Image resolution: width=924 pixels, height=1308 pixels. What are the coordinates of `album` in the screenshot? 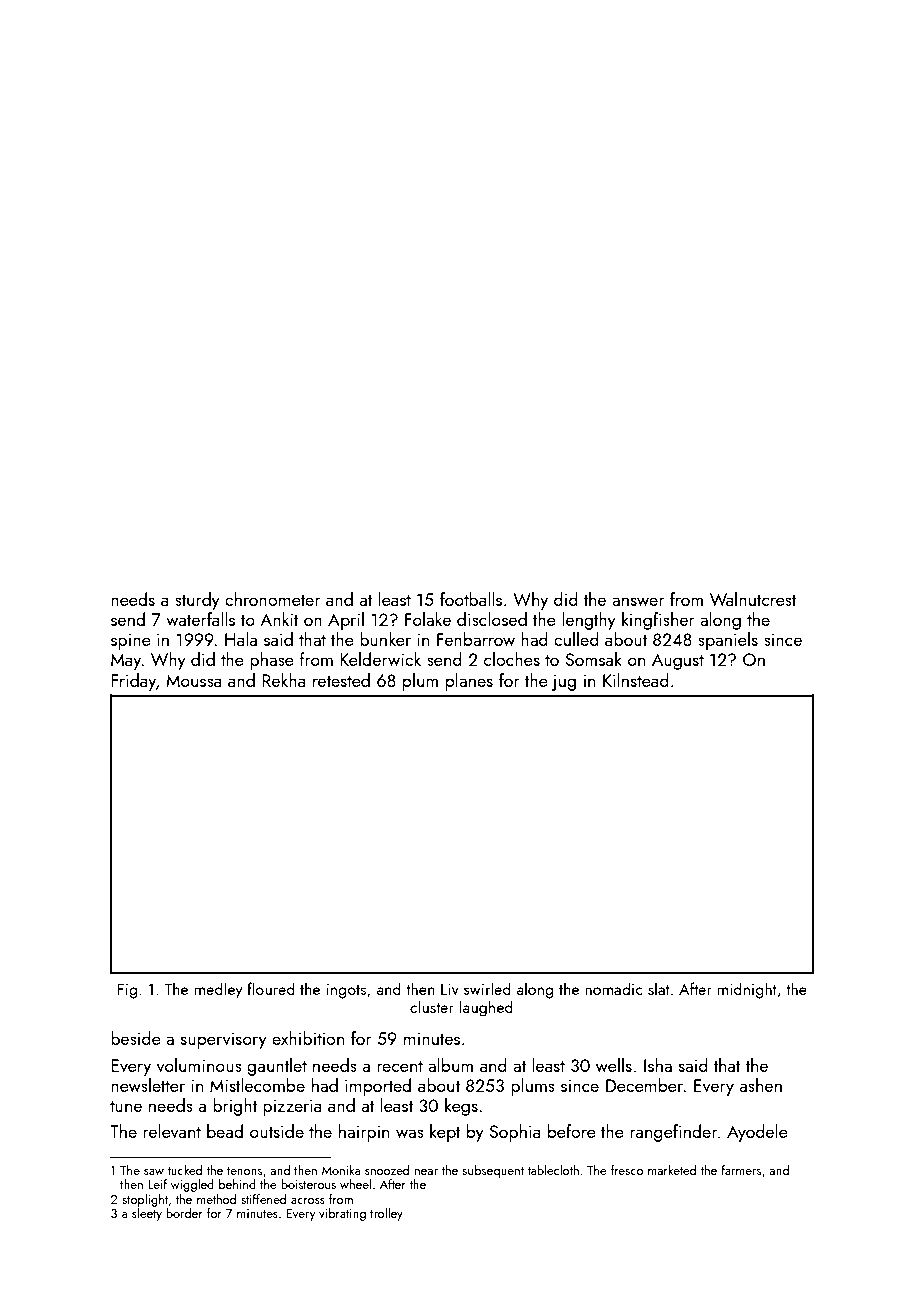 It's located at (450, 1065).
